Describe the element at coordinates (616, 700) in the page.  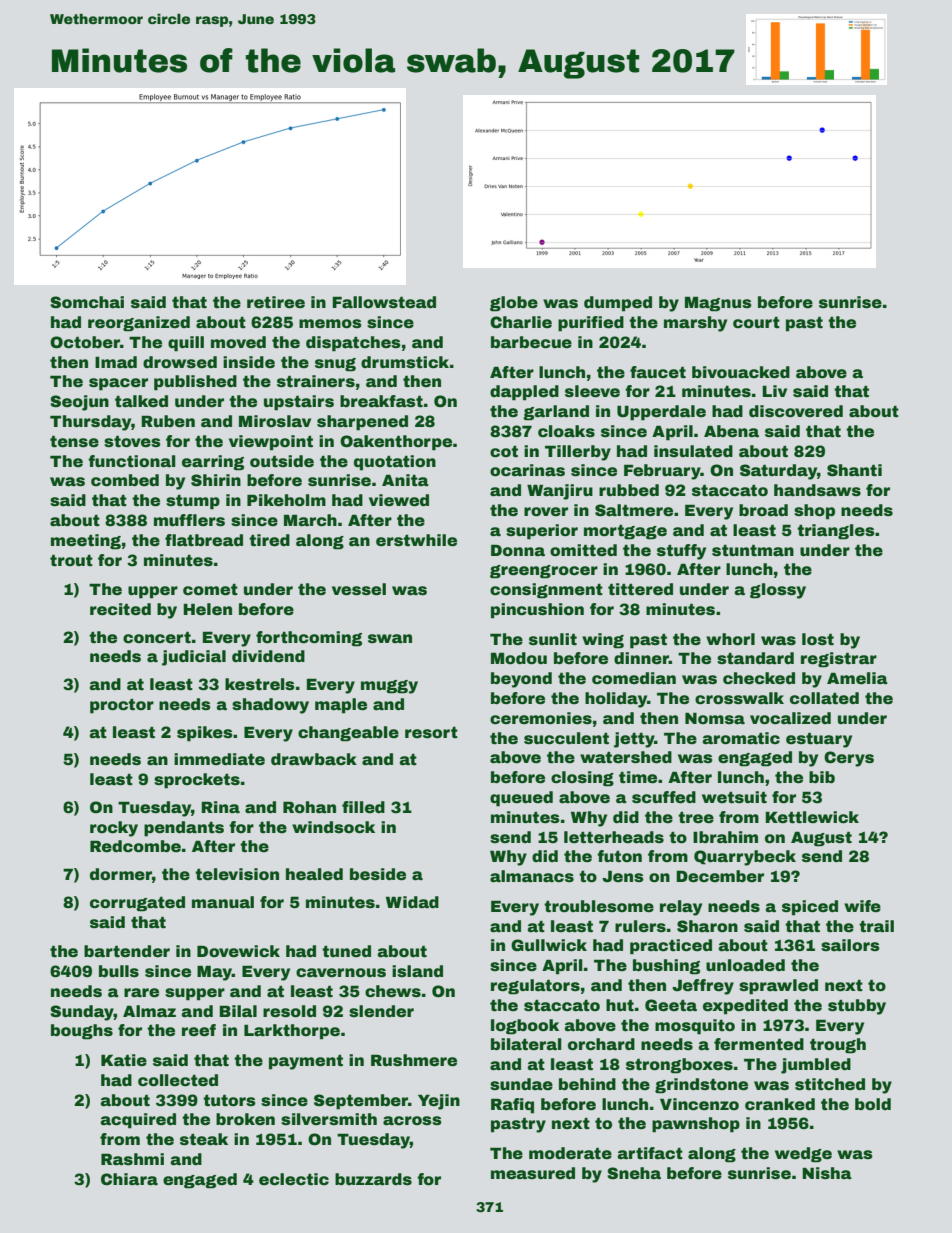
I see `holiday` at that location.
